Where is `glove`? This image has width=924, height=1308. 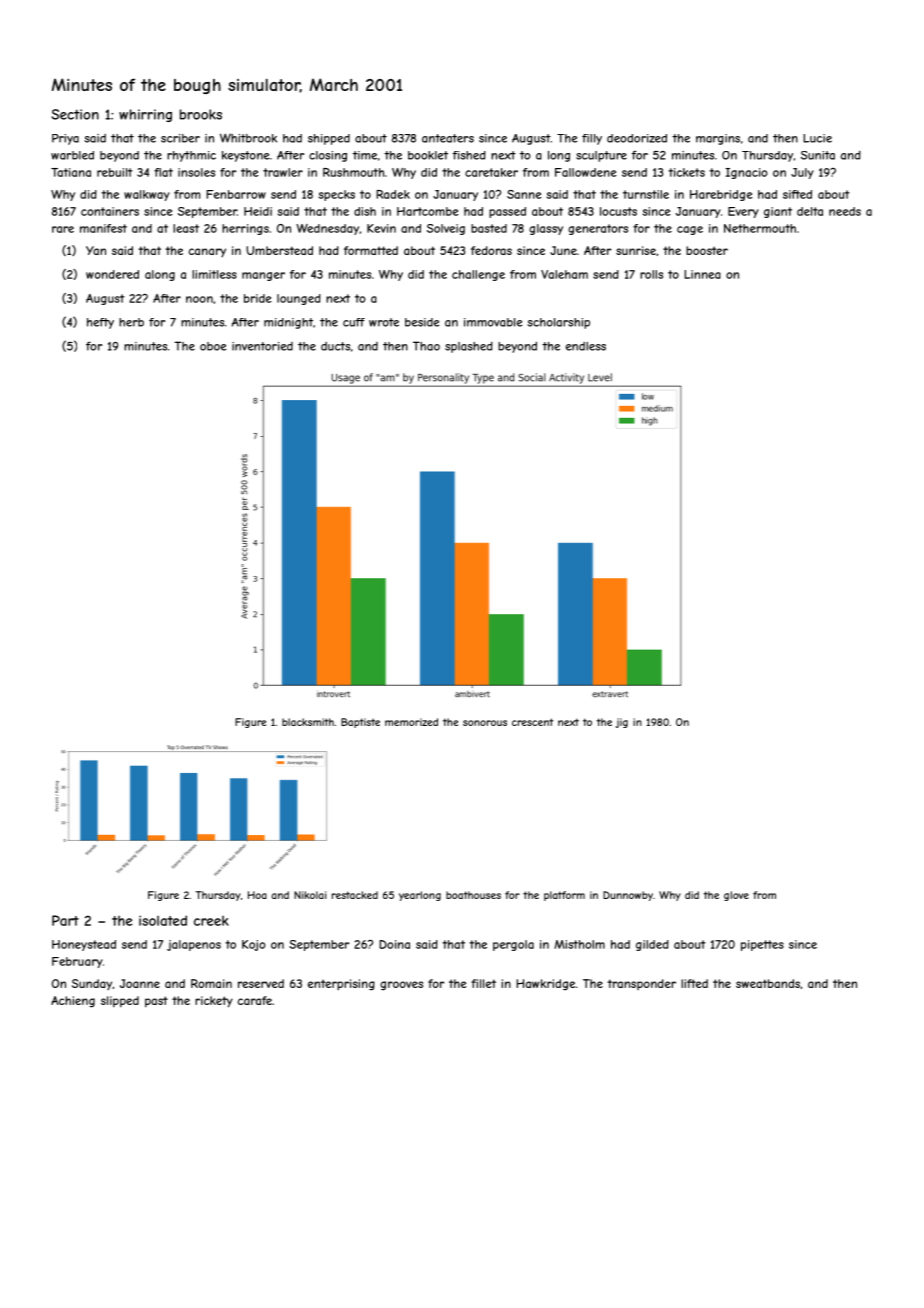 glove is located at coordinates (736, 896).
